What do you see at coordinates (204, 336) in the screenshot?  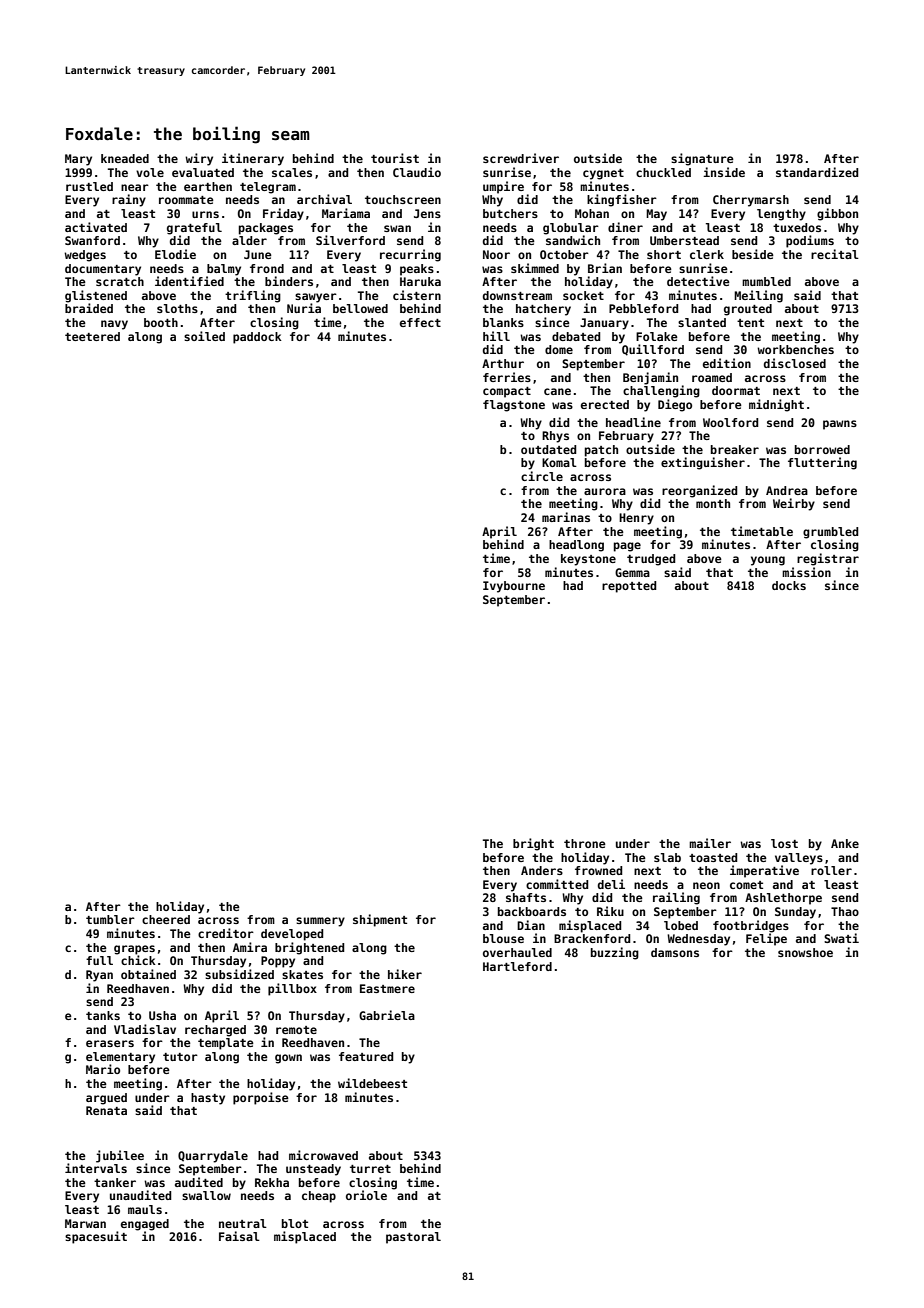 I see `soiled` at bounding box center [204, 336].
